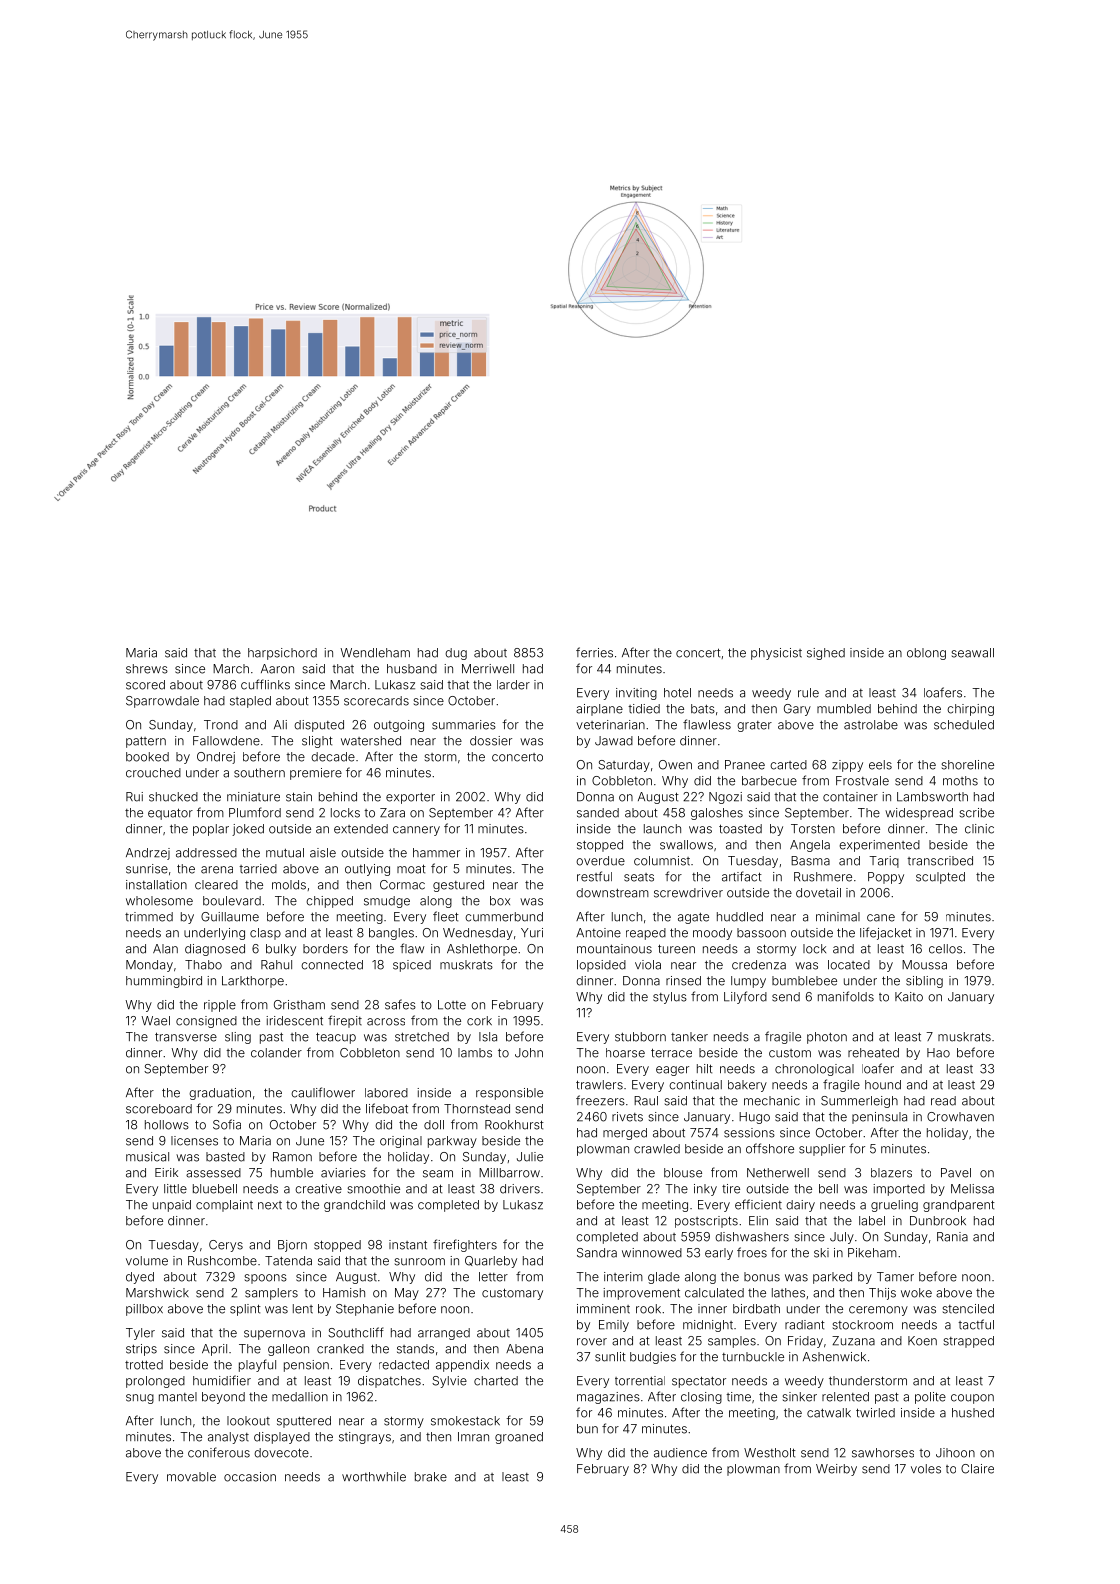 The width and height of the image is (1120, 1584). Describe the element at coordinates (938, 1053) in the image. I see `Hao` at that location.
